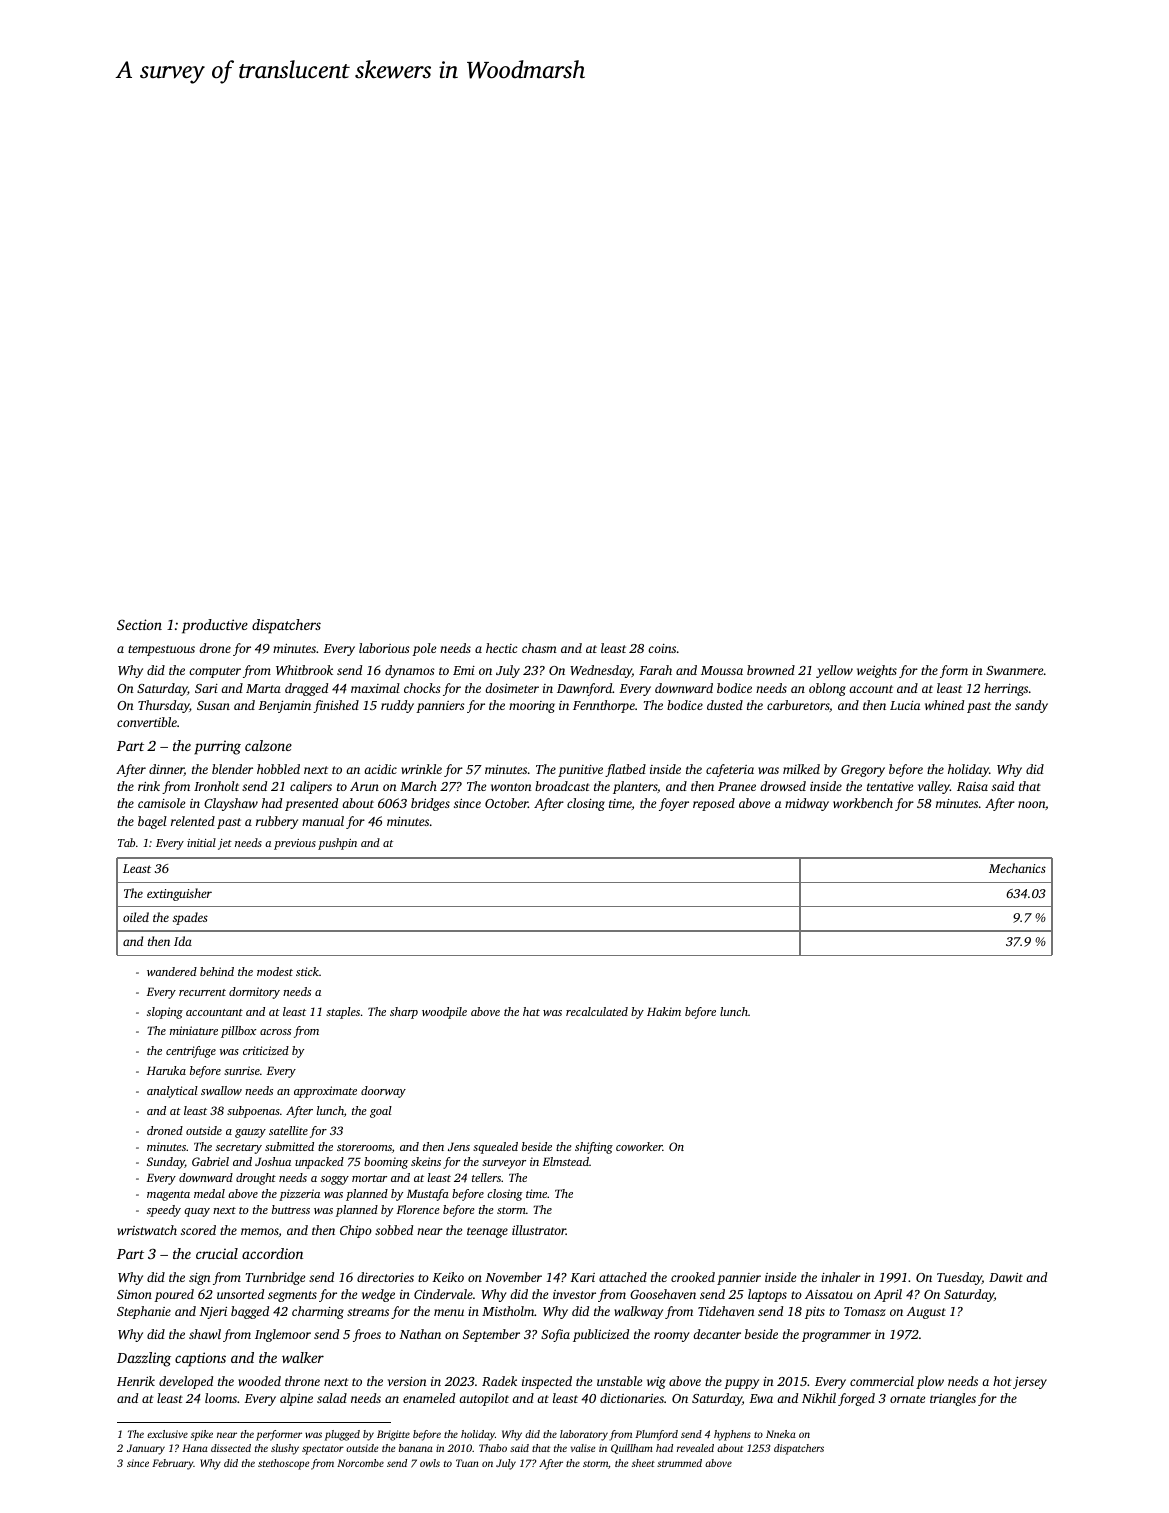 The image size is (1169, 1513). What do you see at coordinates (664, 1011) in the document?
I see `Hakim` at bounding box center [664, 1011].
